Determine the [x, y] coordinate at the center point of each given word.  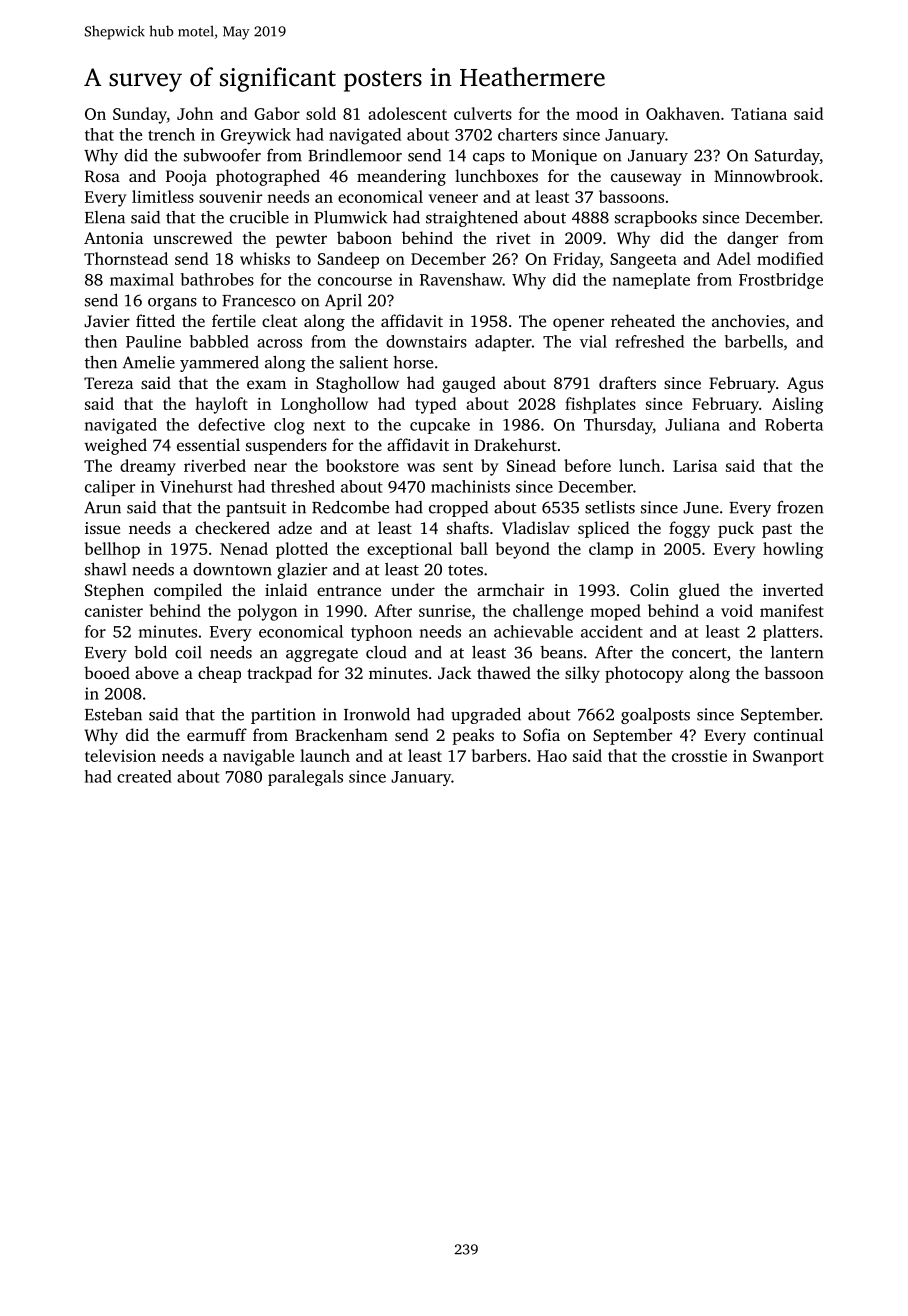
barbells [754, 341]
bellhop [112, 550]
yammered [219, 364]
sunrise [445, 611]
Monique [564, 157]
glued [699, 591]
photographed [268, 177]
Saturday [787, 157]
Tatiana [759, 114]
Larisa [695, 466]
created [144, 776]
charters [527, 134]
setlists [610, 507]
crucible [259, 217]
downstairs [426, 341]
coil [188, 652]
